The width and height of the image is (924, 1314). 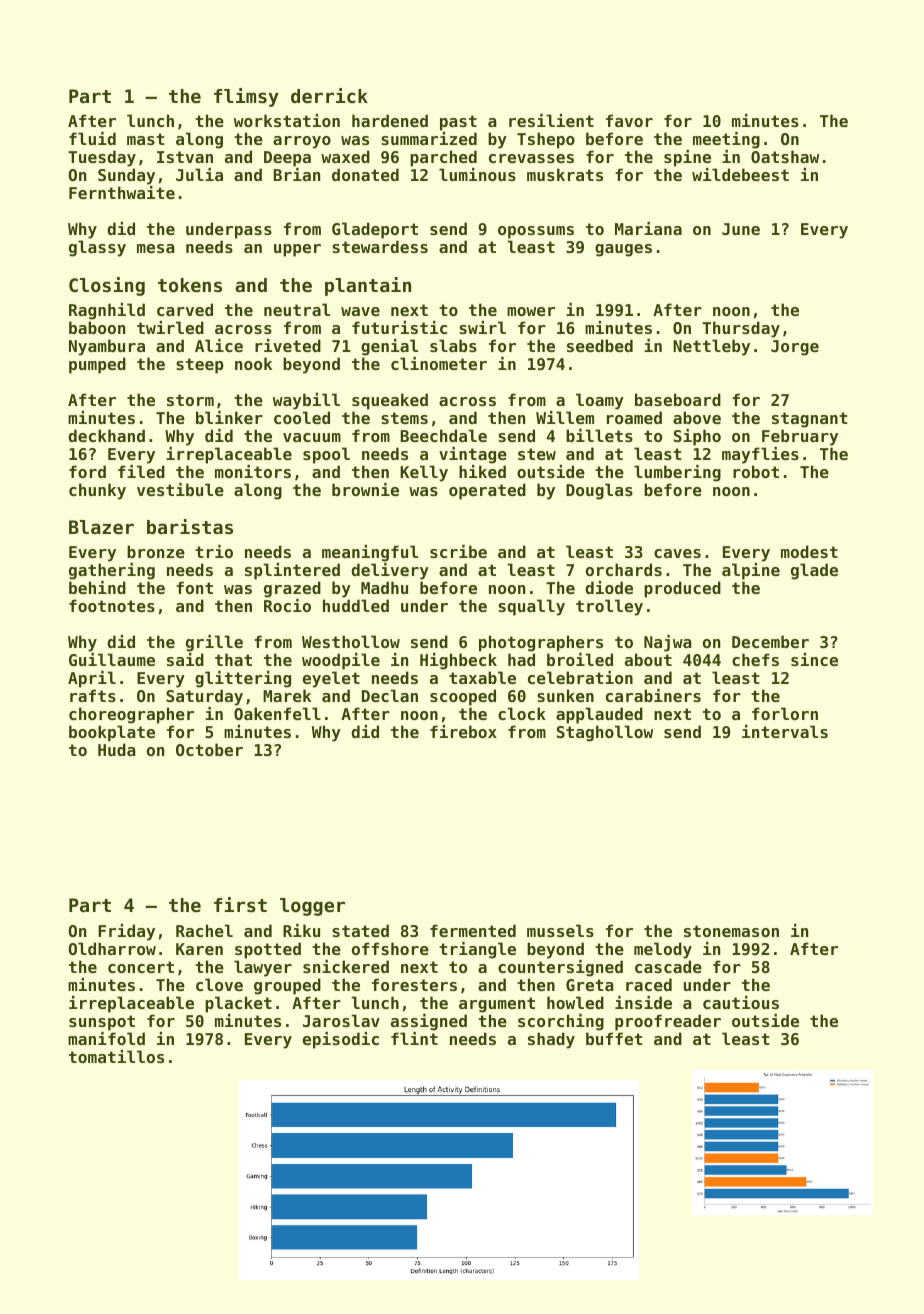 I want to click on deckhand, so click(x=106, y=435).
